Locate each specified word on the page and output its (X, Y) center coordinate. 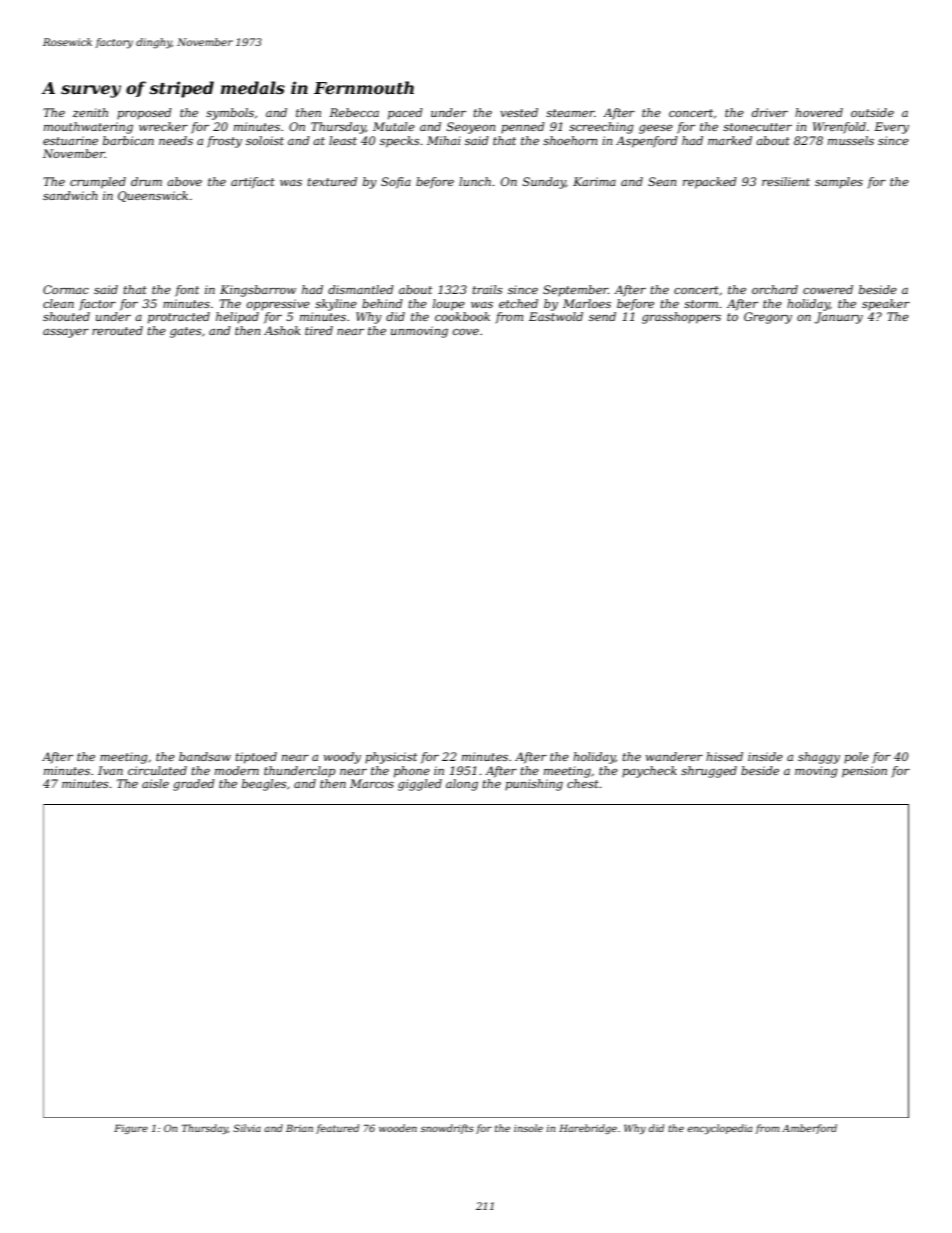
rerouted (117, 330)
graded (194, 785)
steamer (570, 113)
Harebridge (588, 1129)
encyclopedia (719, 1129)
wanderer (674, 756)
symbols (230, 114)
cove (466, 332)
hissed (724, 756)
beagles (264, 785)
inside (765, 756)
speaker (886, 305)
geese (656, 129)
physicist (391, 758)
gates (185, 332)
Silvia (247, 1128)
